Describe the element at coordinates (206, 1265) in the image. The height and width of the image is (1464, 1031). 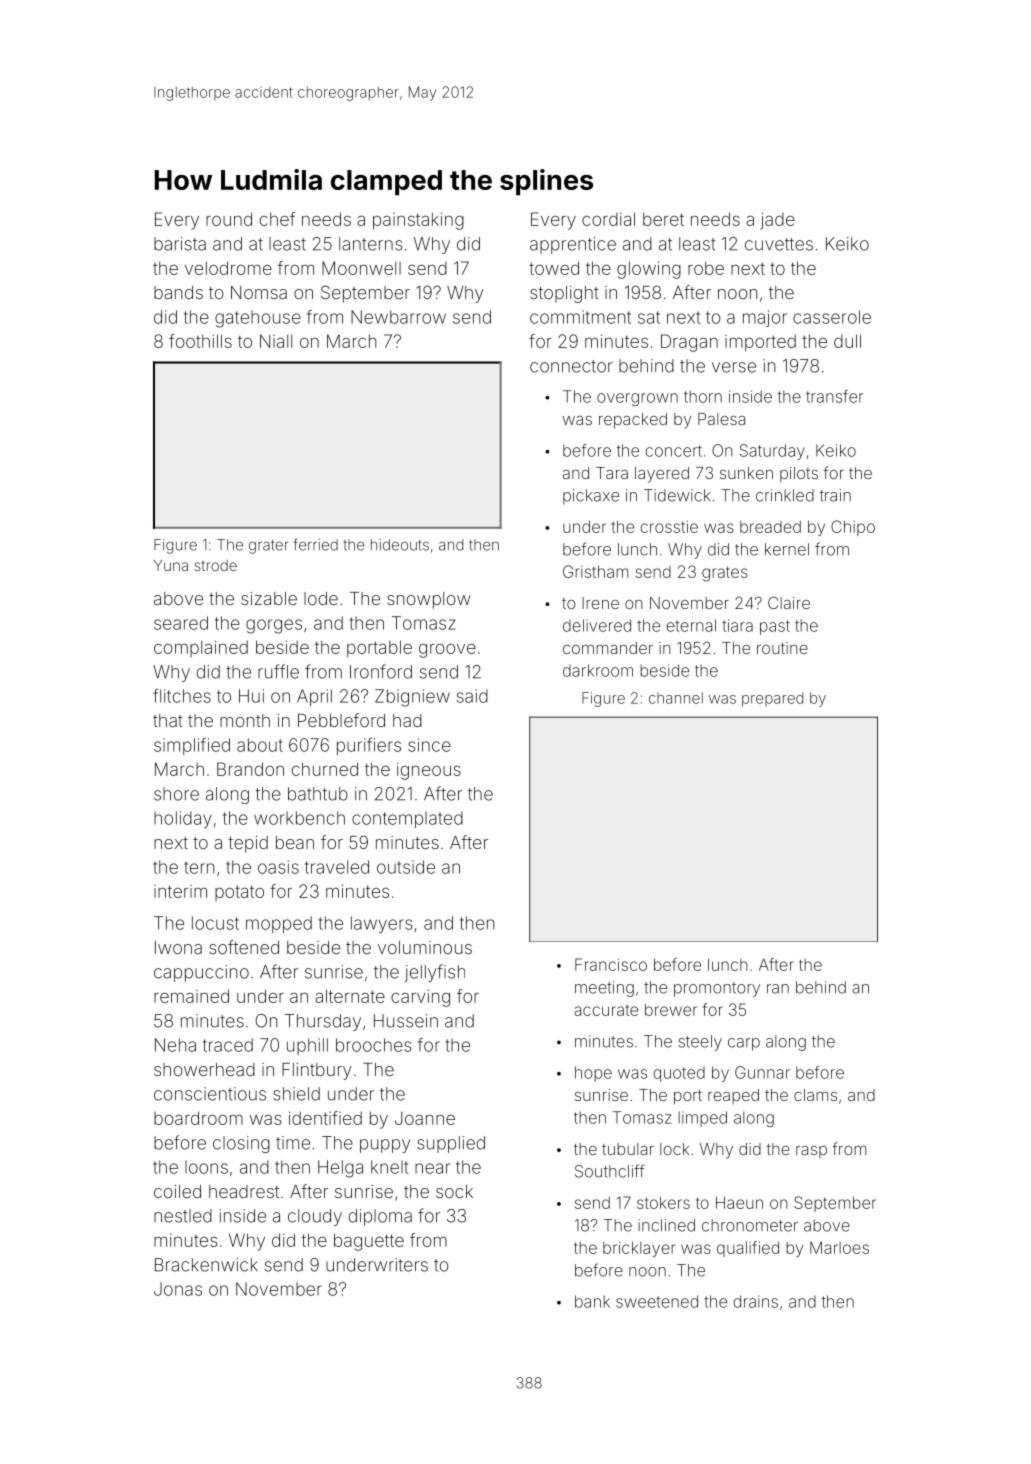
I see `Brackenwick` at that location.
